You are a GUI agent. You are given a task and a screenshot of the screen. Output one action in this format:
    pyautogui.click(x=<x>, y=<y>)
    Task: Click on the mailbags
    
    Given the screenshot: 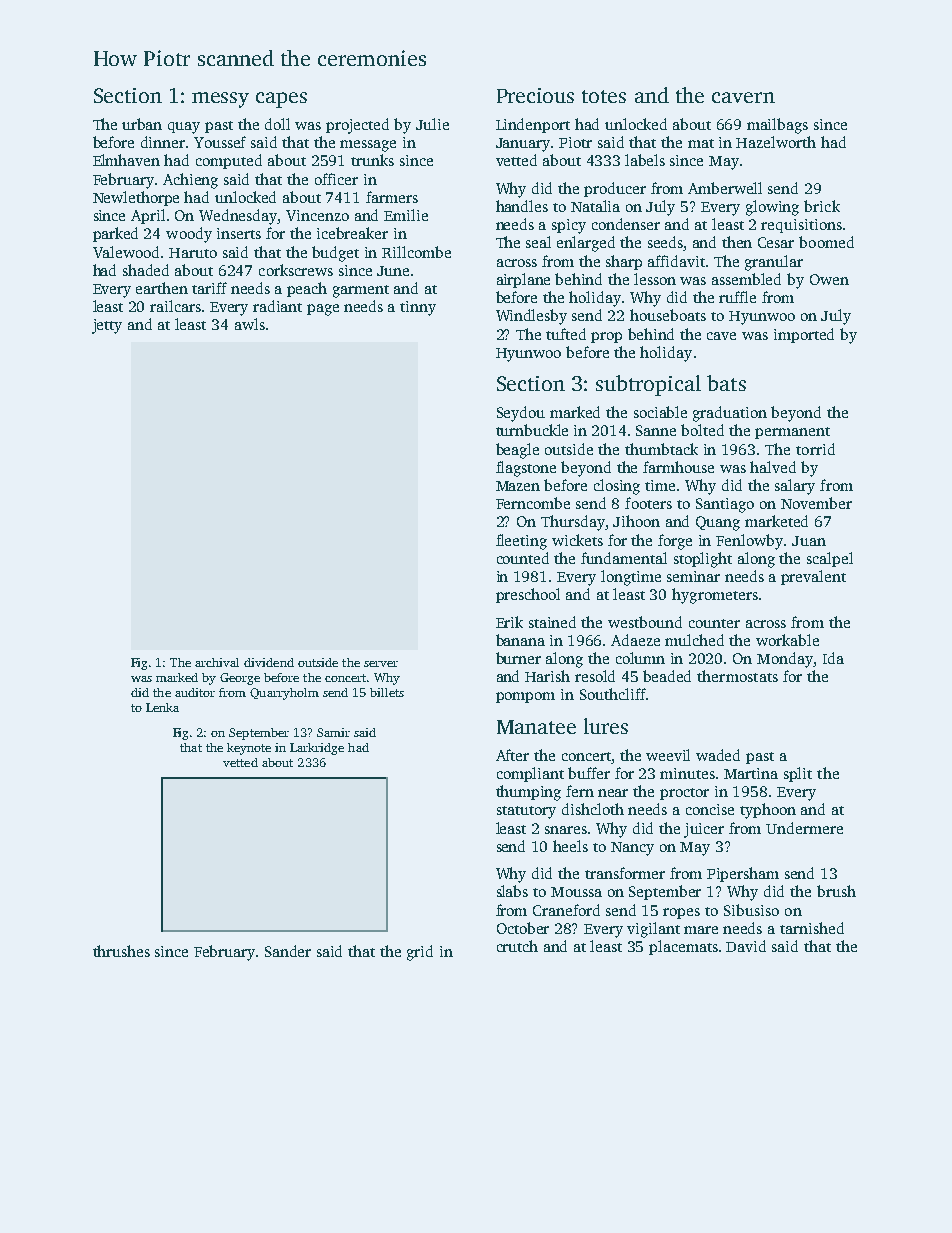 What is the action you would take?
    pyautogui.click(x=777, y=126)
